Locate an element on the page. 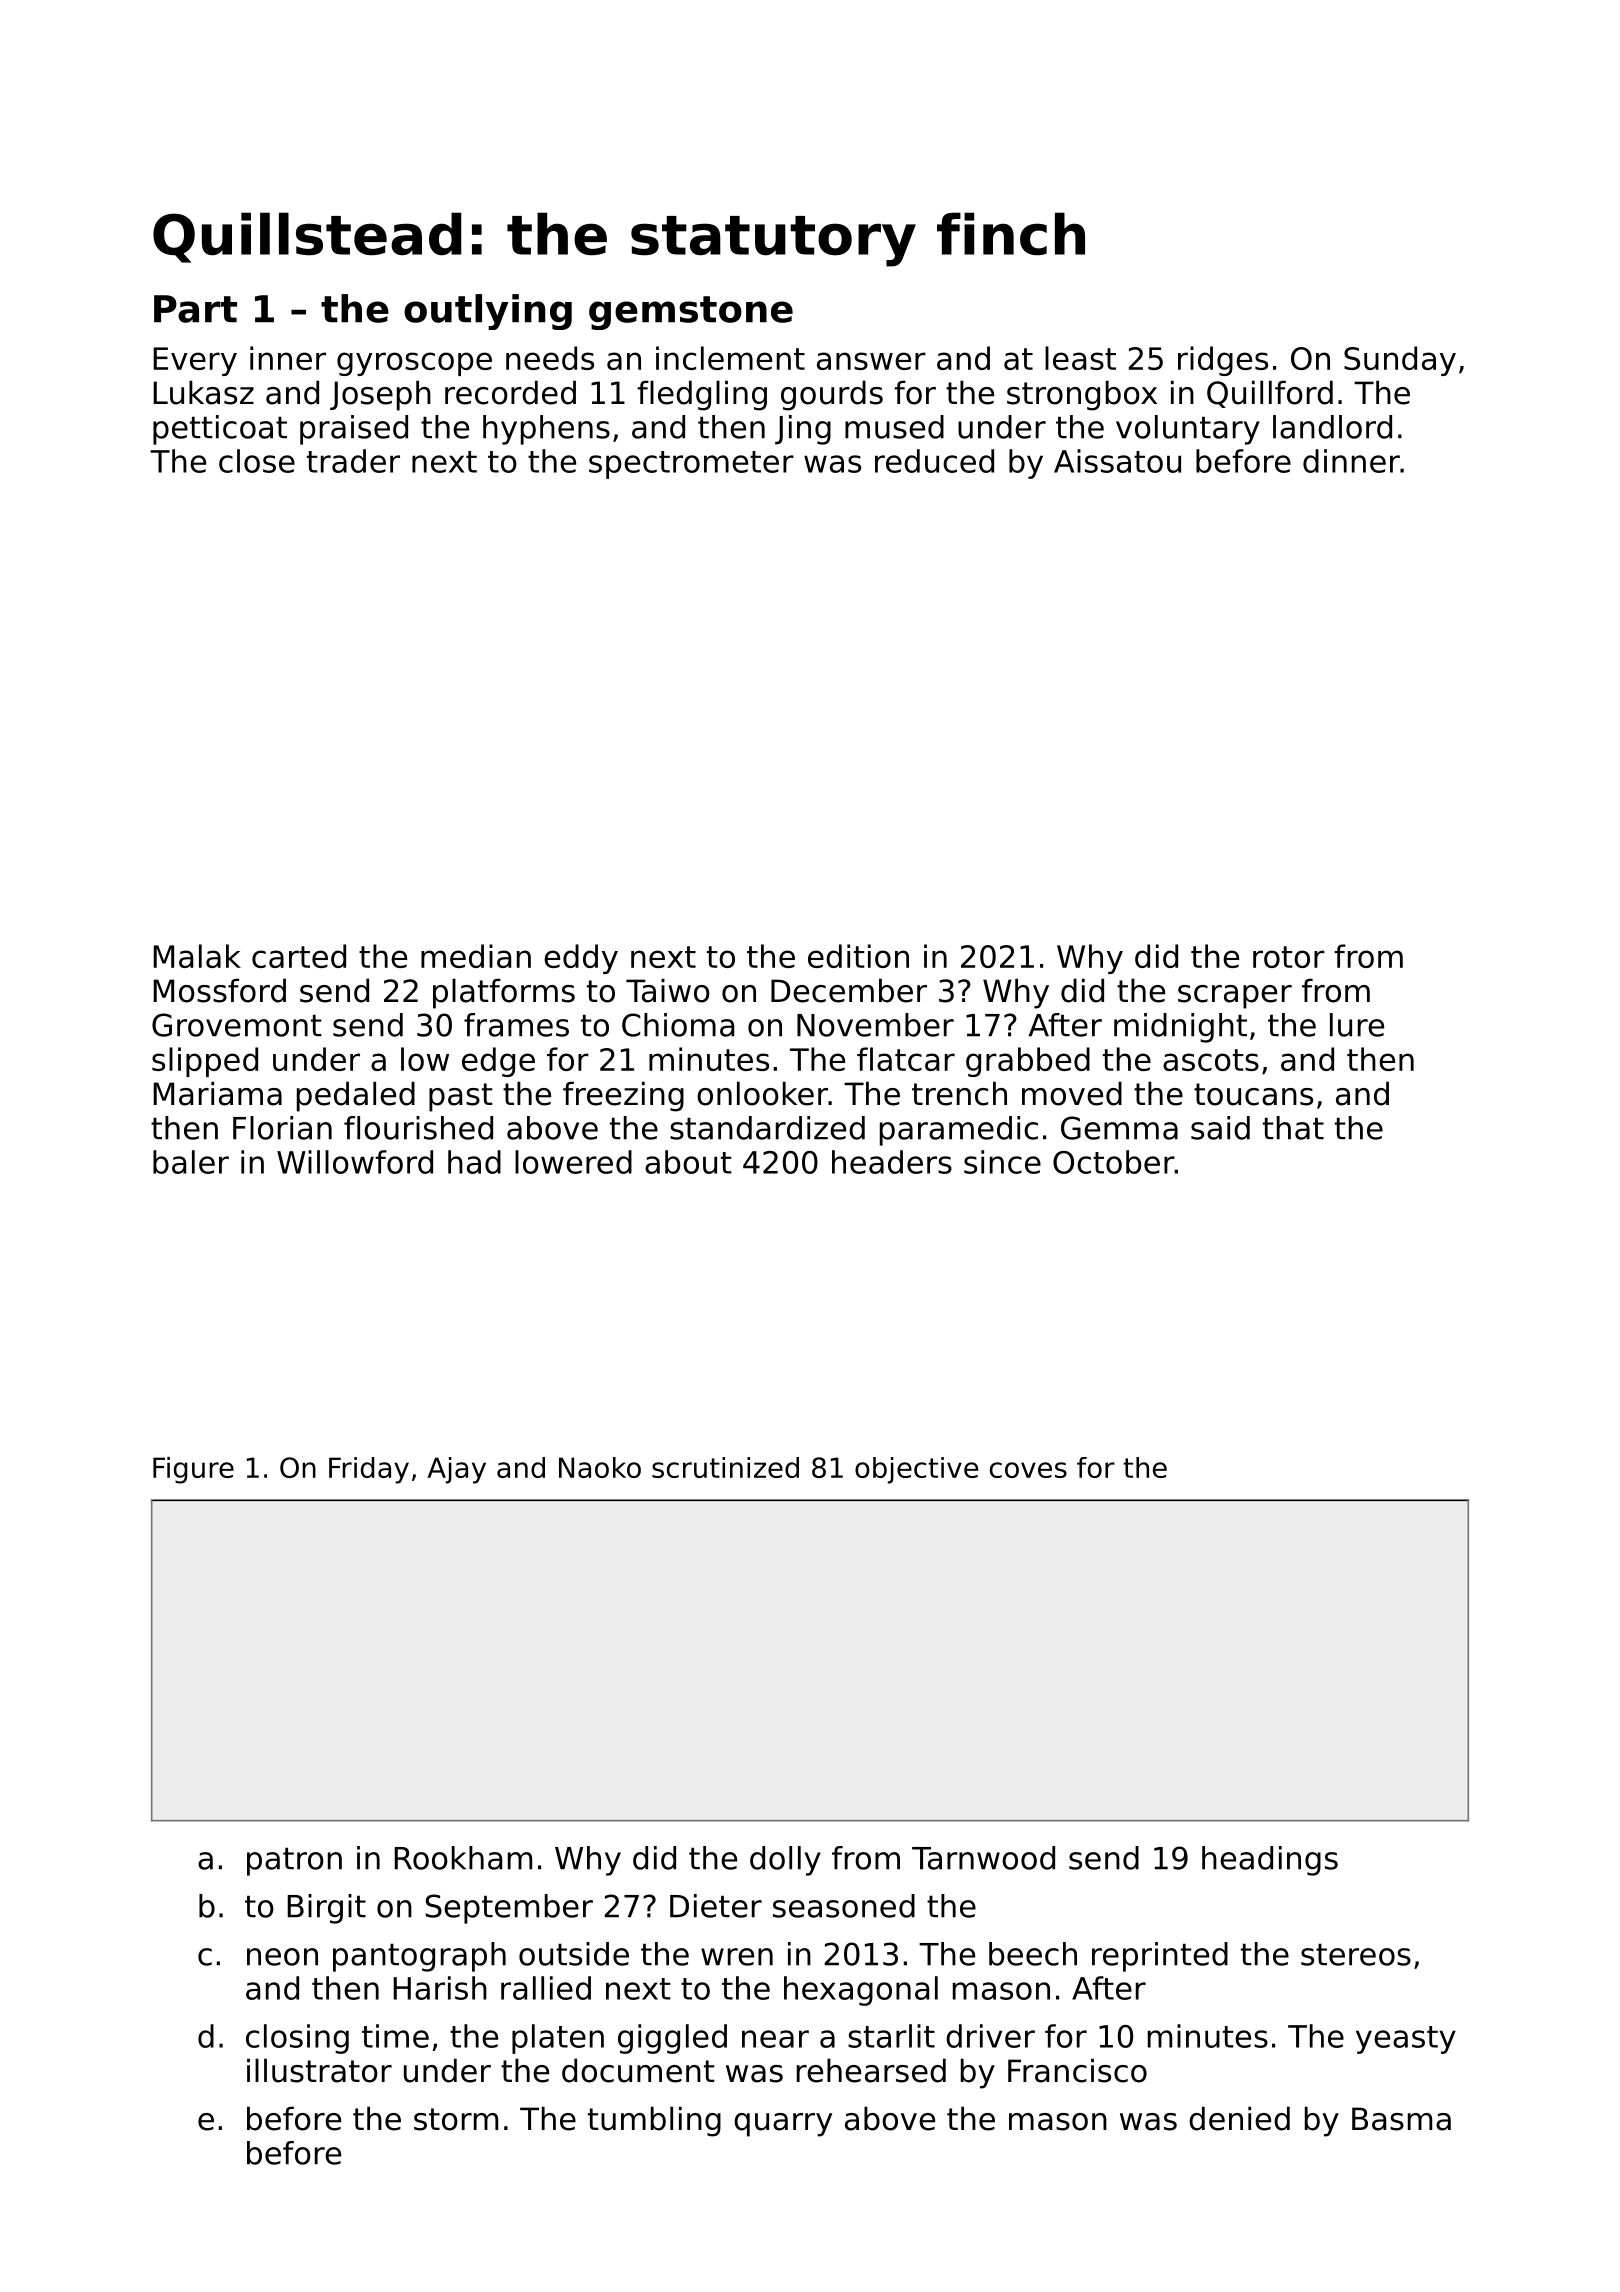 The width and height of the image is (1620, 2292). answer is located at coordinates (871, 361).
